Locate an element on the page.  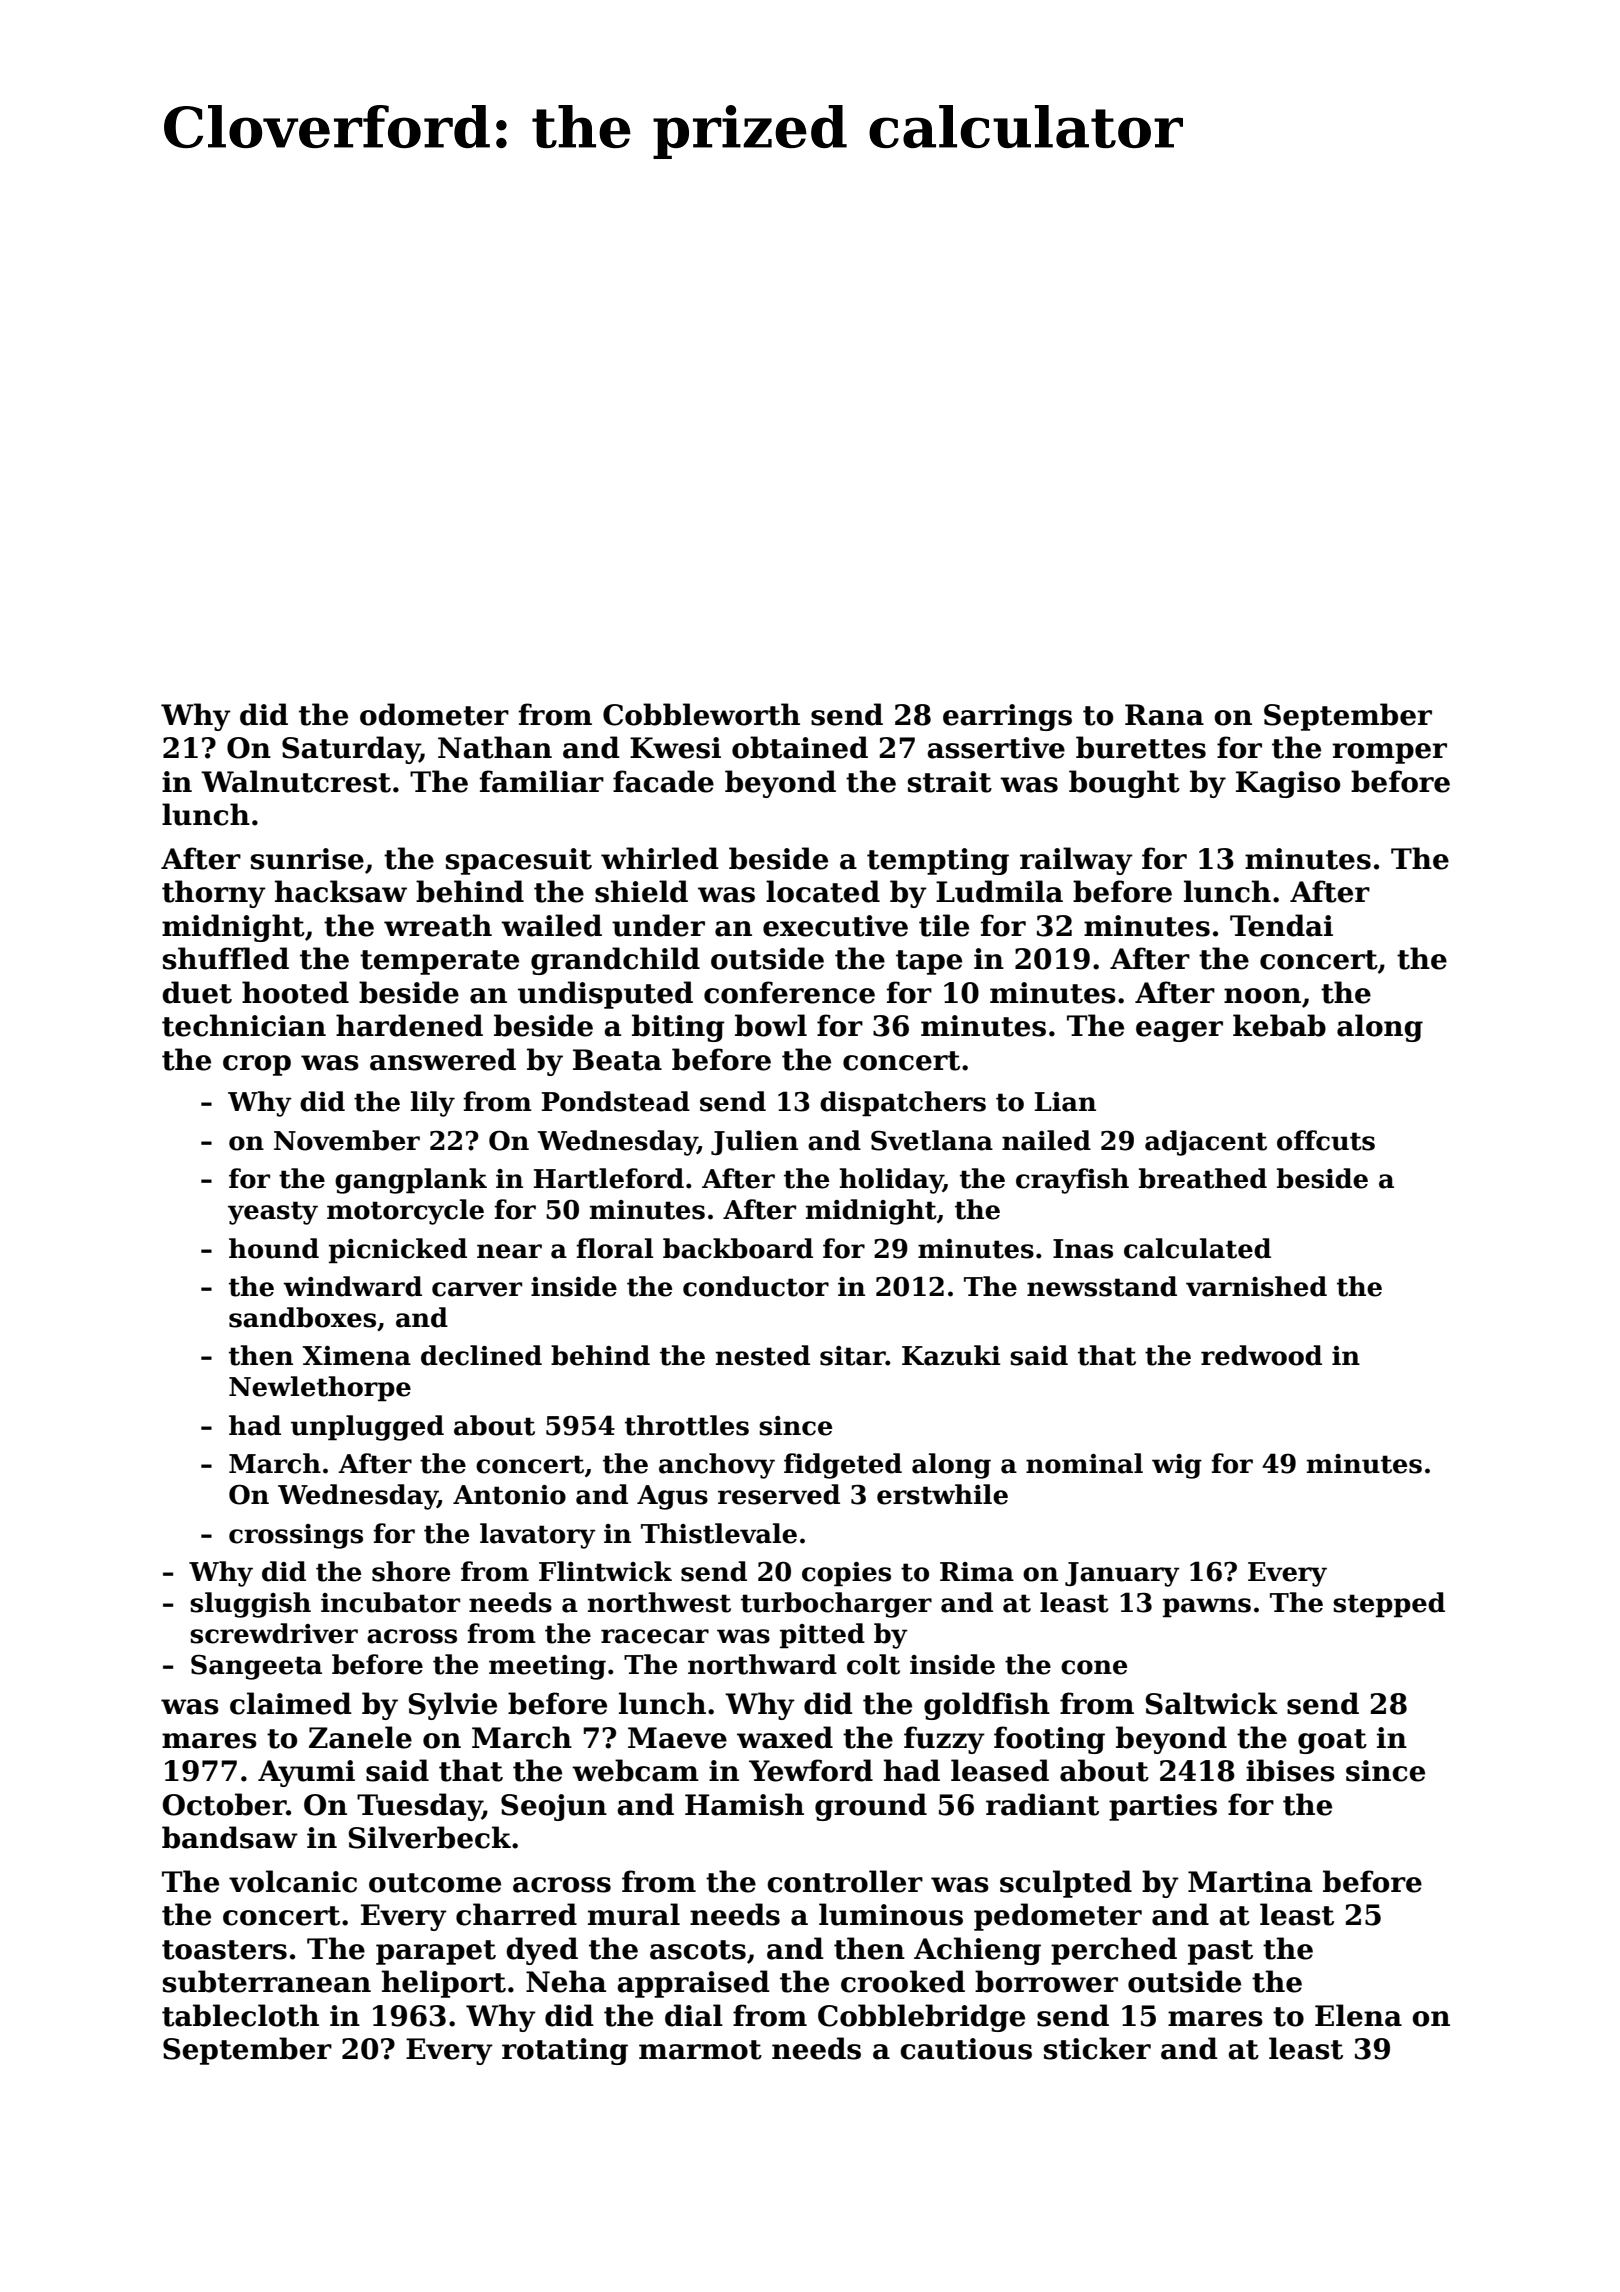
thorny is located at coordinates (214, 894).
